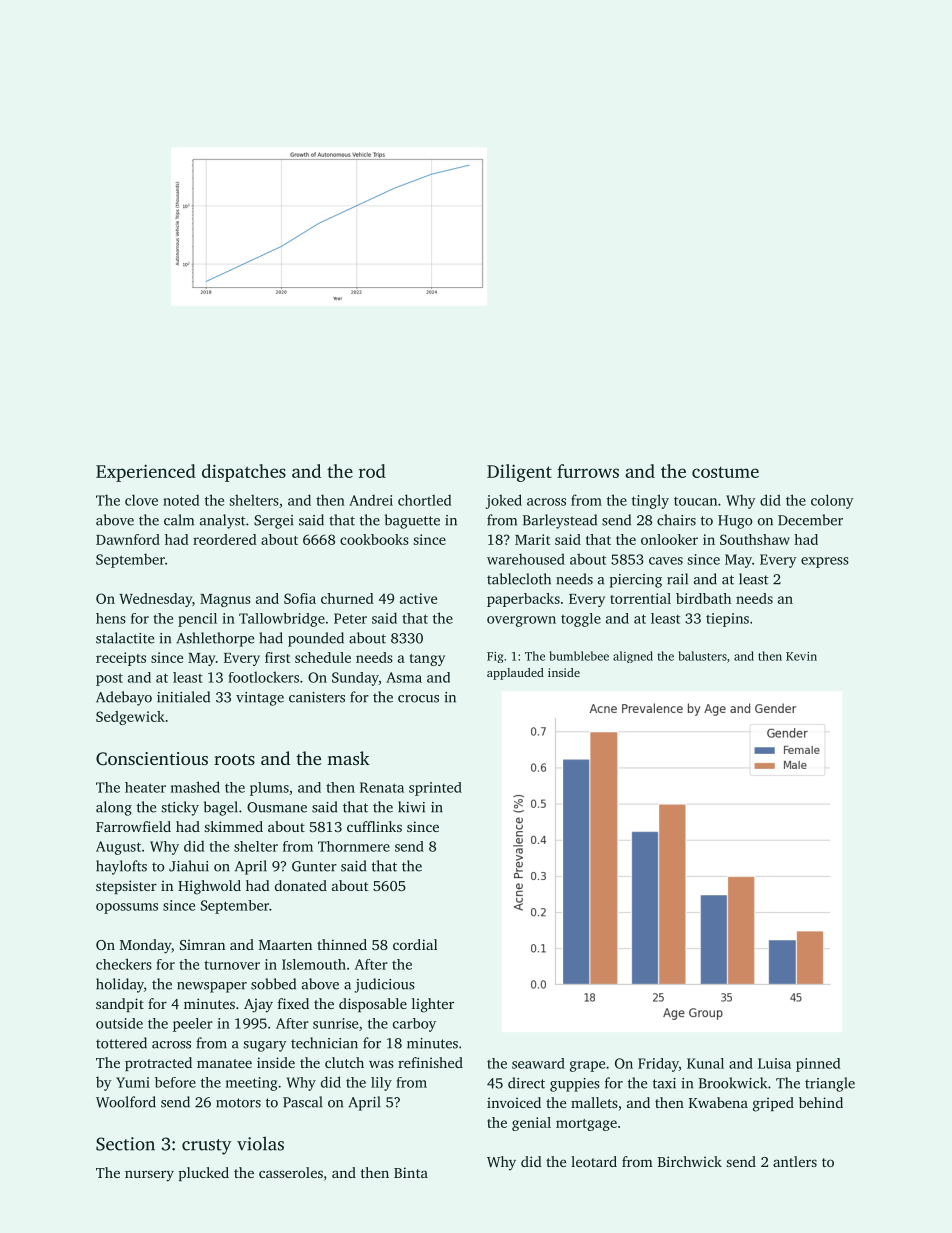 The height and width of the screenshot is (1233, 952). I want to click on Ashlethorpe, so click(215, 639).
